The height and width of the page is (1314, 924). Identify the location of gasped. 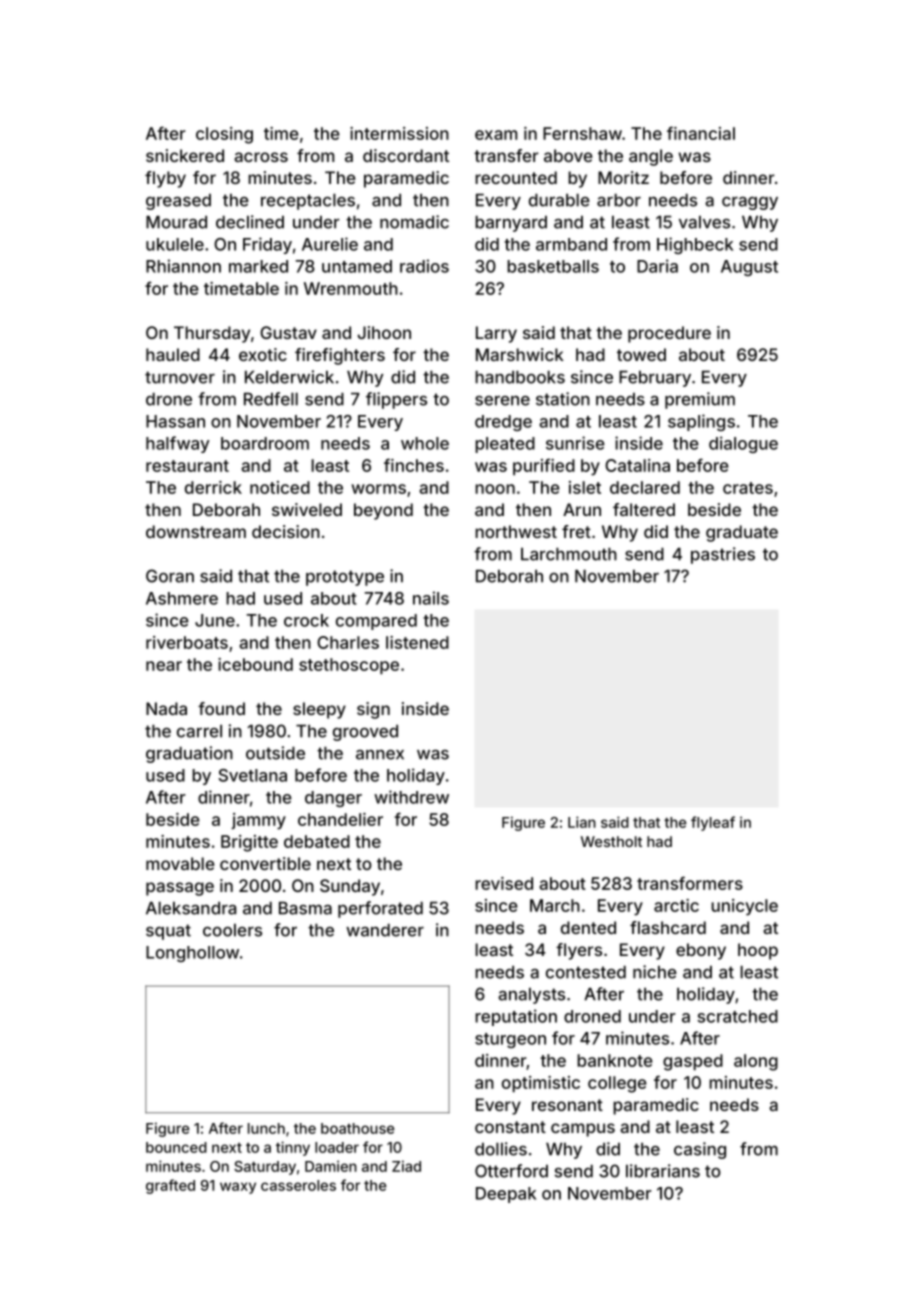
(693, 1062).
